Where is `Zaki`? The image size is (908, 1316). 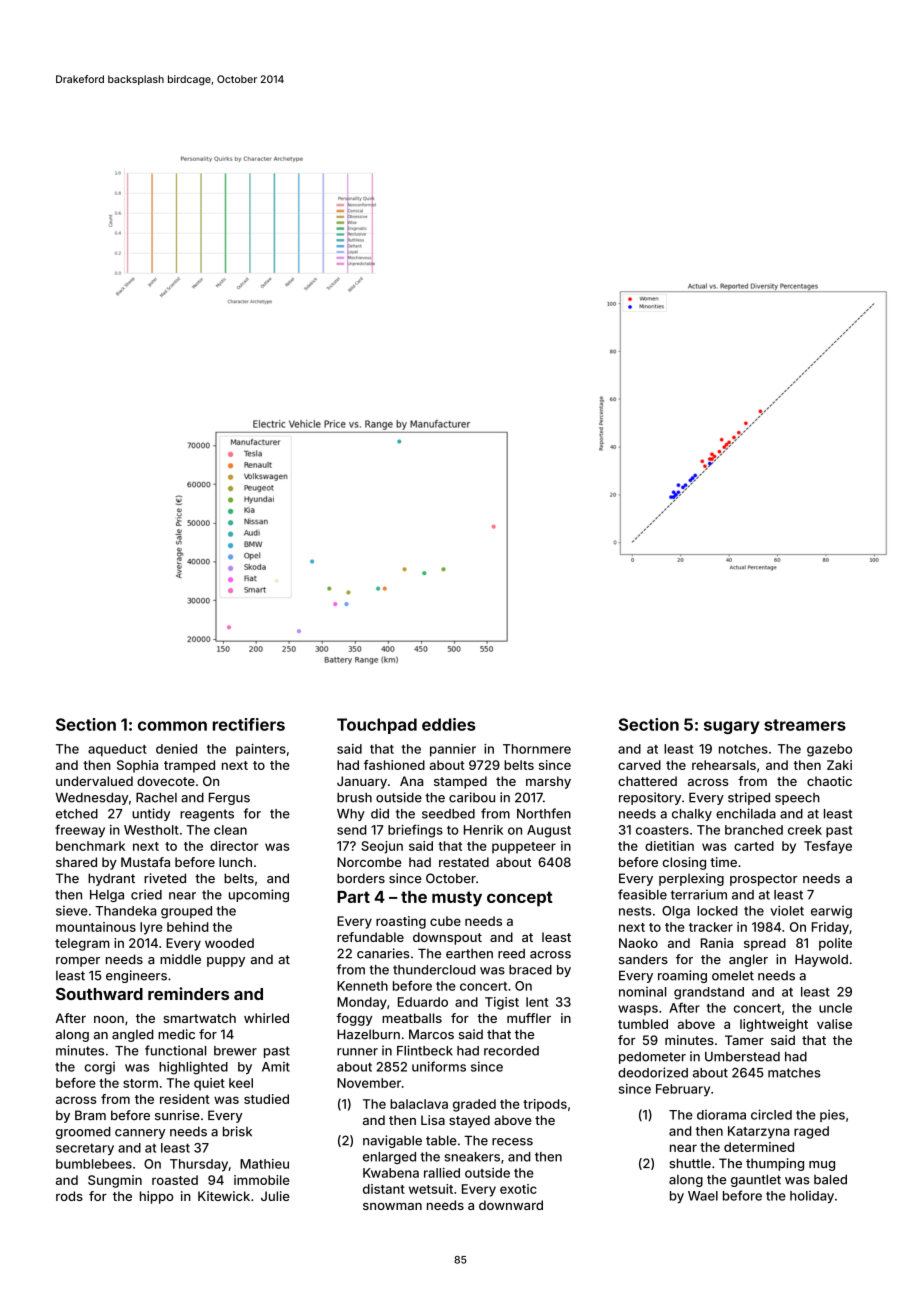
Zaki is located at coordinates (839, 765).
